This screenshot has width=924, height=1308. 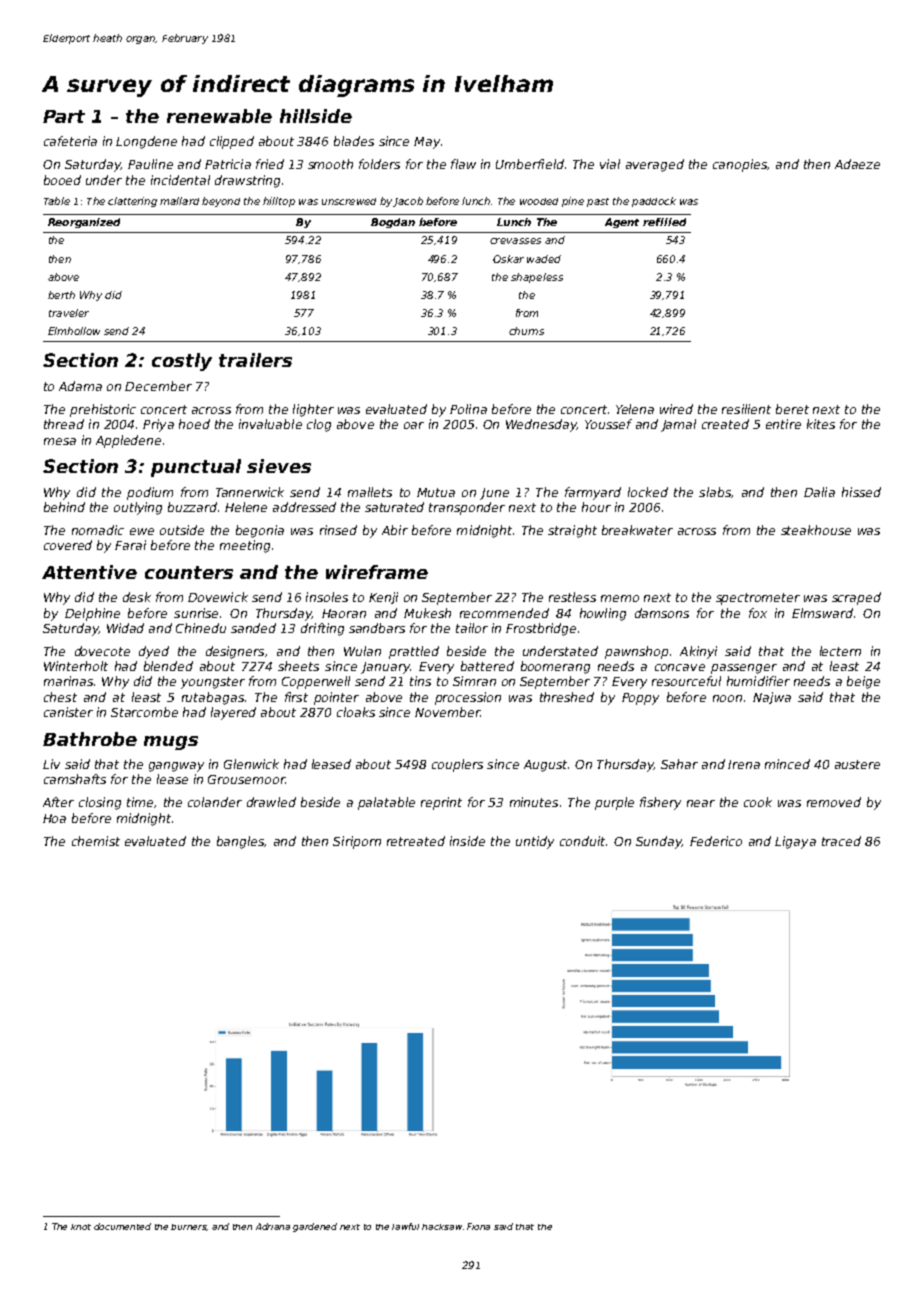 What do you see at coordinates (582, 841) in the screenshot?
I see `conduit` at bounding box center [582, 841].
